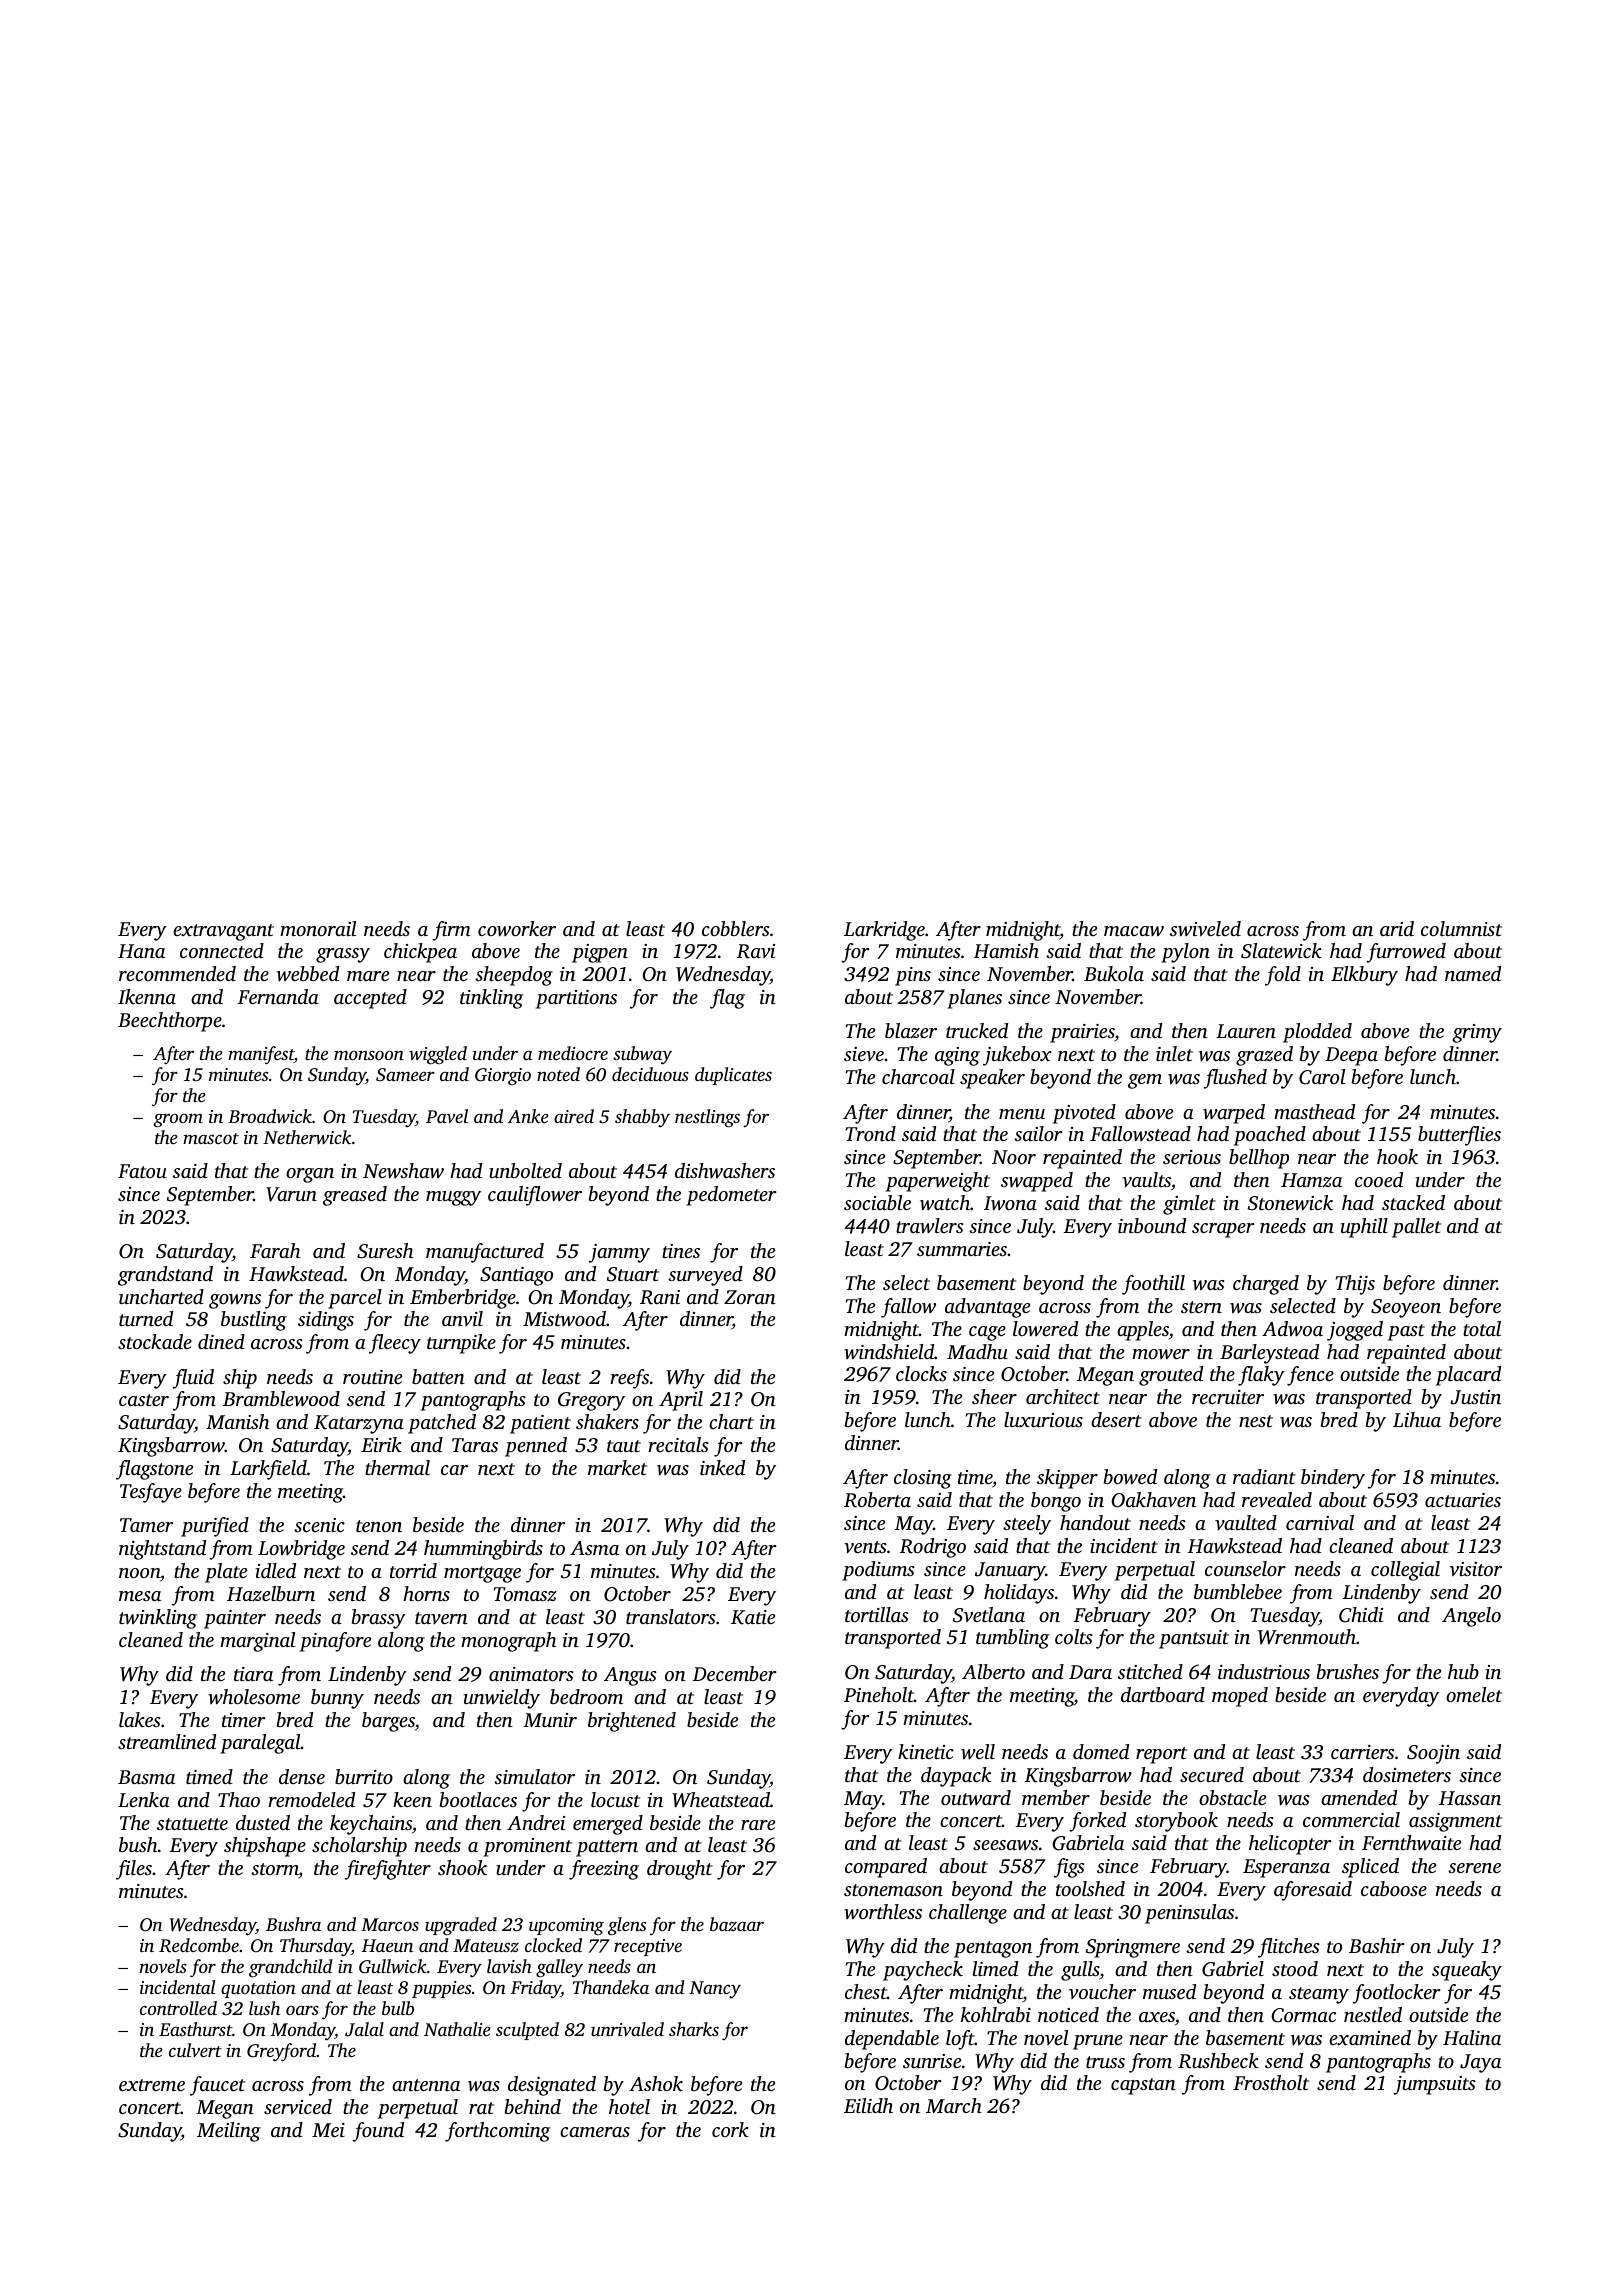 This screenshot has height=2292, width=1620. Describe the element at coordinates (1397, 928) in the screenshot. I see `arid` at that location.
